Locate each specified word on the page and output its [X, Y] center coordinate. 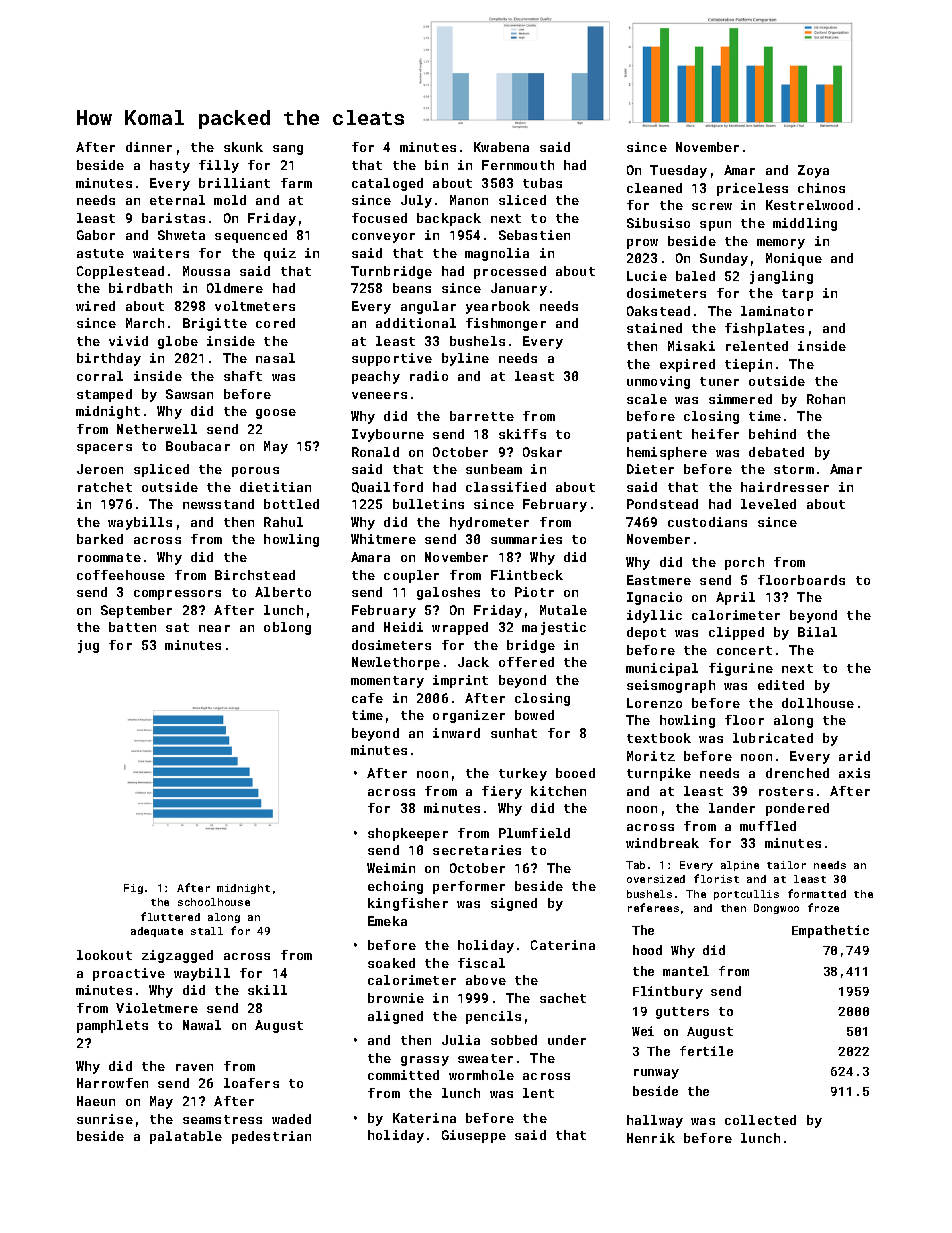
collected [760, 1120]
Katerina [424, 1118]
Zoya [813, 171]
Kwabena [501, 147]
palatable [186, 1137]
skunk [243, 147]
